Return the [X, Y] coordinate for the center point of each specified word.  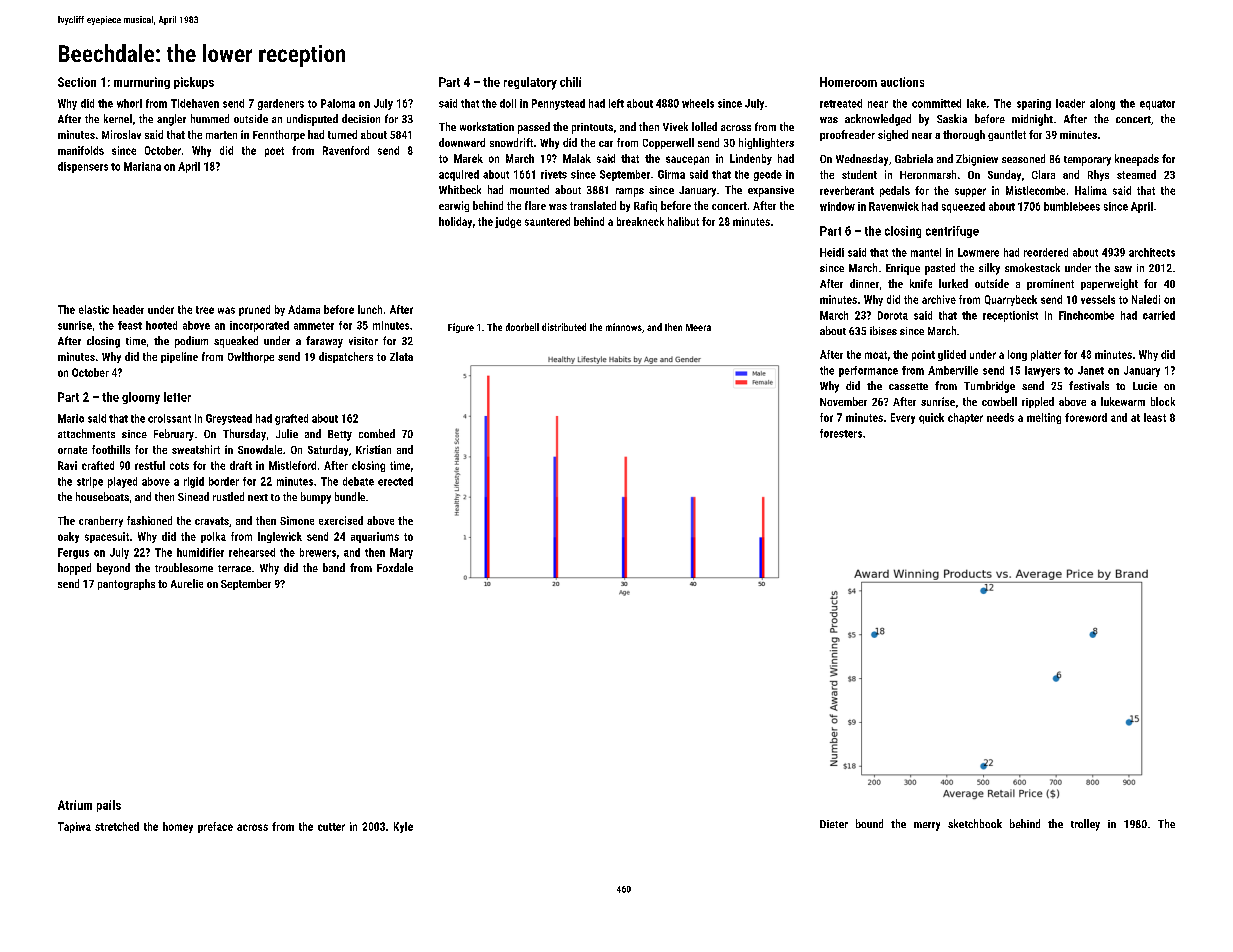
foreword [1086, 417]
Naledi [1146, 299]
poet [274, 152]
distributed [564, 327]
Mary [401, 553]
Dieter [834, 824]
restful [150, 465]
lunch [370, 309]
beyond [113, 569]
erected [395, 481]
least [1155, 417]
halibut [683, 221]
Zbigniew [977, 160]
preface [215, 827]
